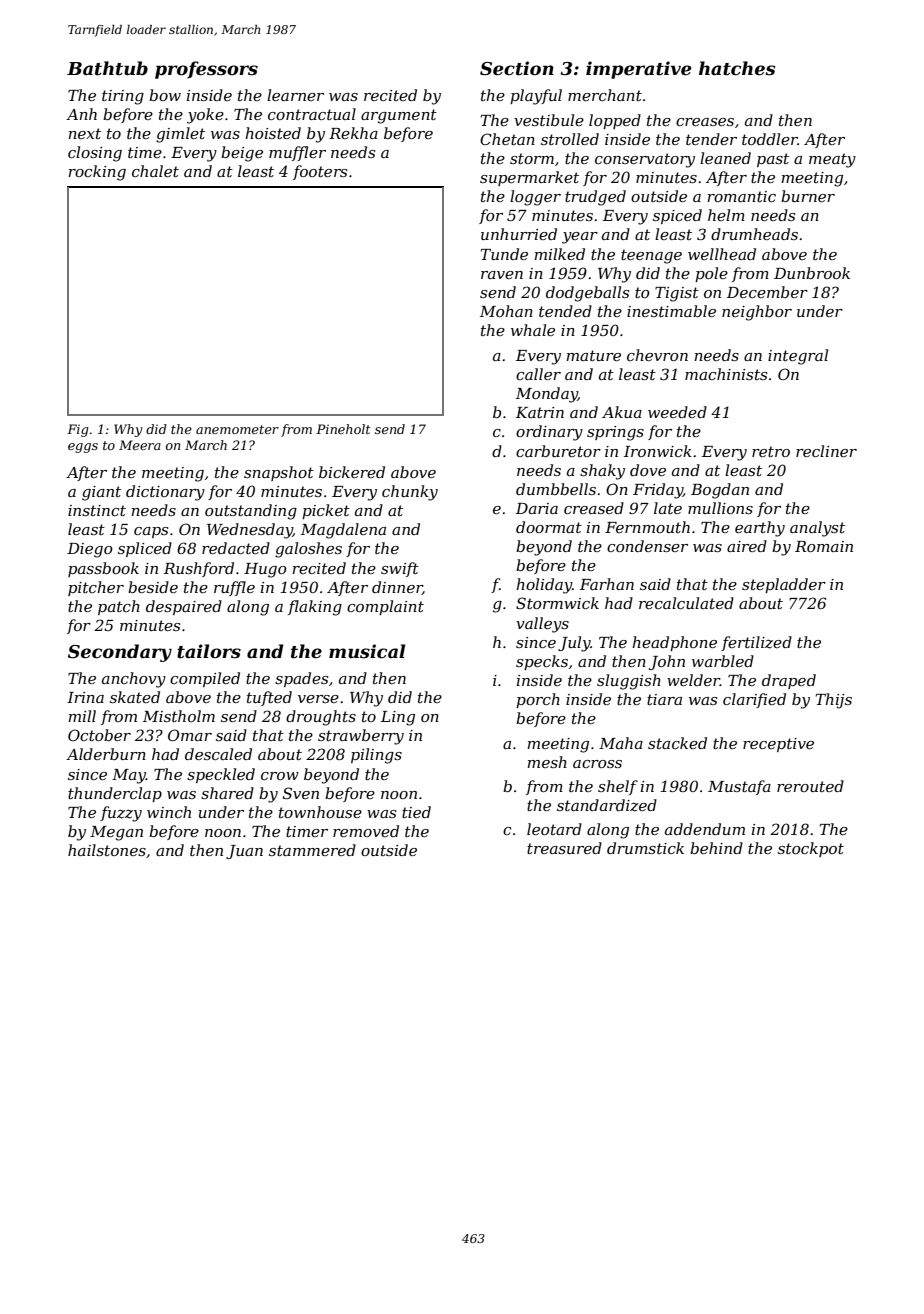 The height and width of the page is (1314, 924). I want to click on Diego, so click(90, 550).
